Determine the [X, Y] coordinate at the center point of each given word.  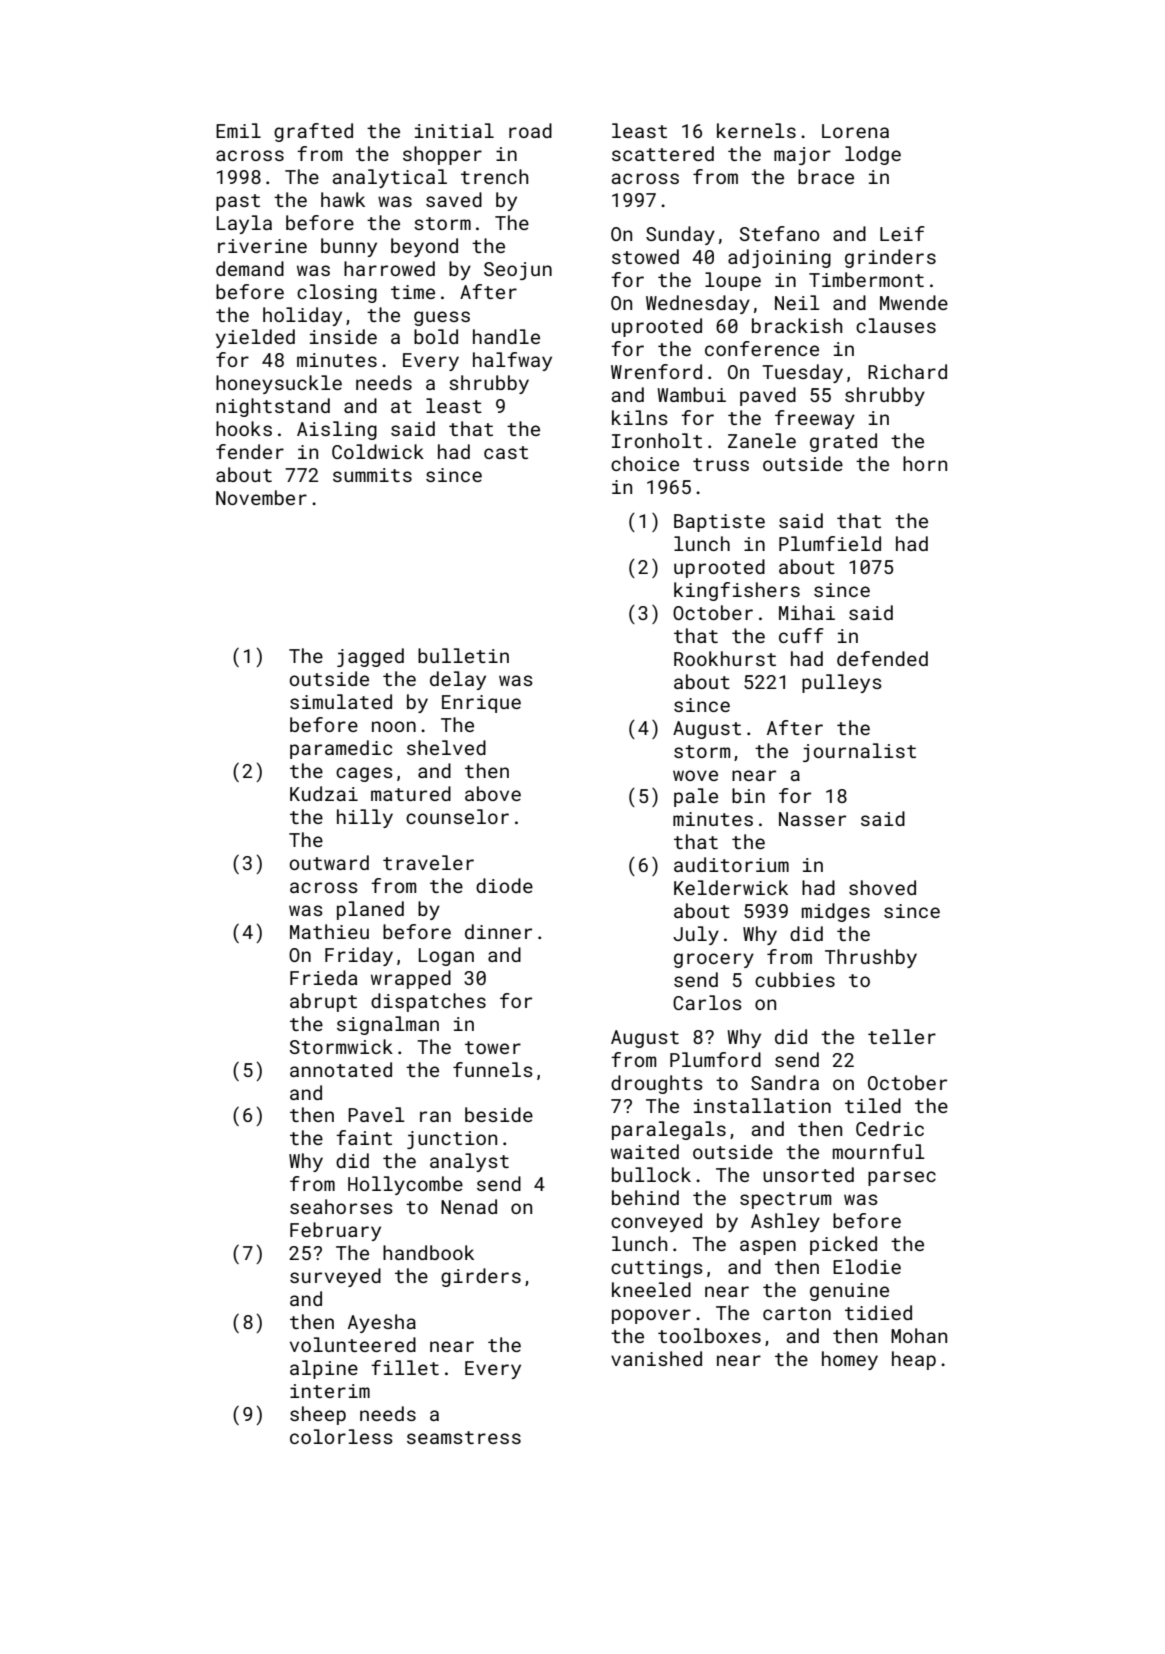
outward [329, 862]
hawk [343, 199]
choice [645, 463]
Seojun [518, 271]
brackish [797, 325]
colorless [341, 1436]
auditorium [731, 864]
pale [696, 797]
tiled [873, 1105]
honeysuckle [279, 384]
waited [645, 1151]
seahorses [341, 1206]
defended [882, 658]
